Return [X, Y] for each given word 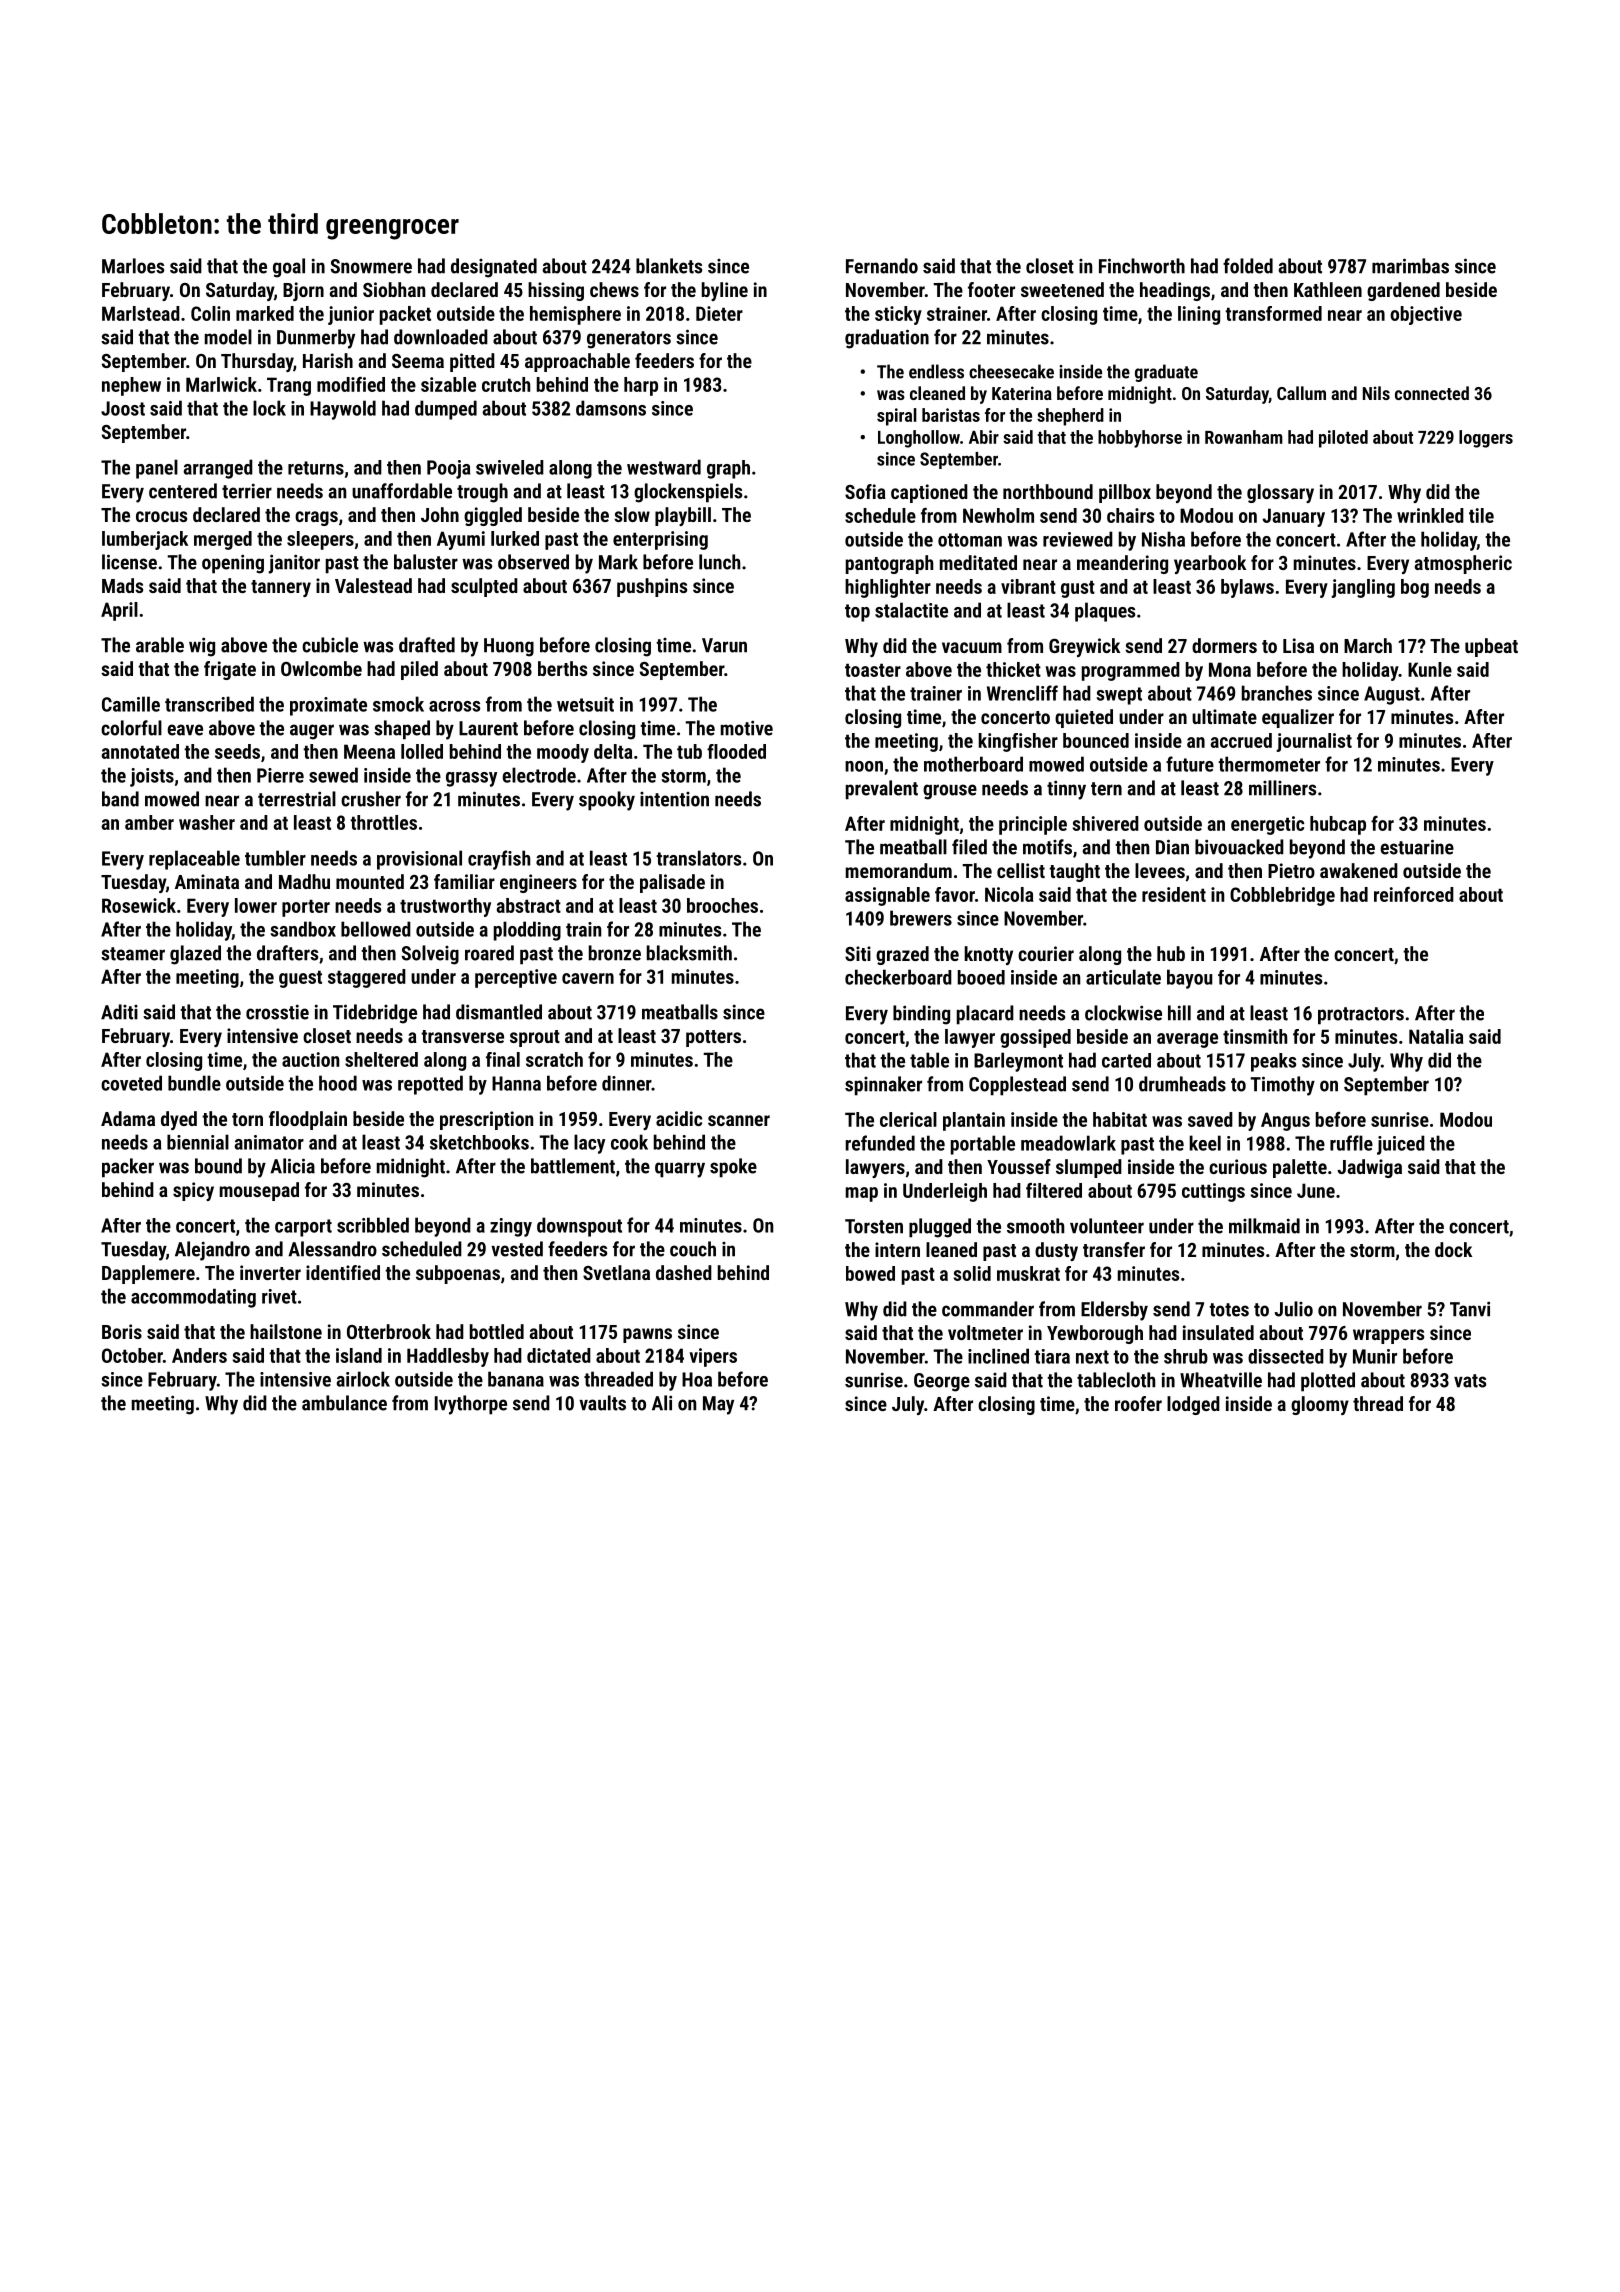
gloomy [1320, 1405]
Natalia [1436, 1036]
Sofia [865, 491]
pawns [647, 1335]
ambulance [344, 1403]
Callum [1301, 393]
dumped [446, 410]
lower [256, 905]
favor [955, 894]
